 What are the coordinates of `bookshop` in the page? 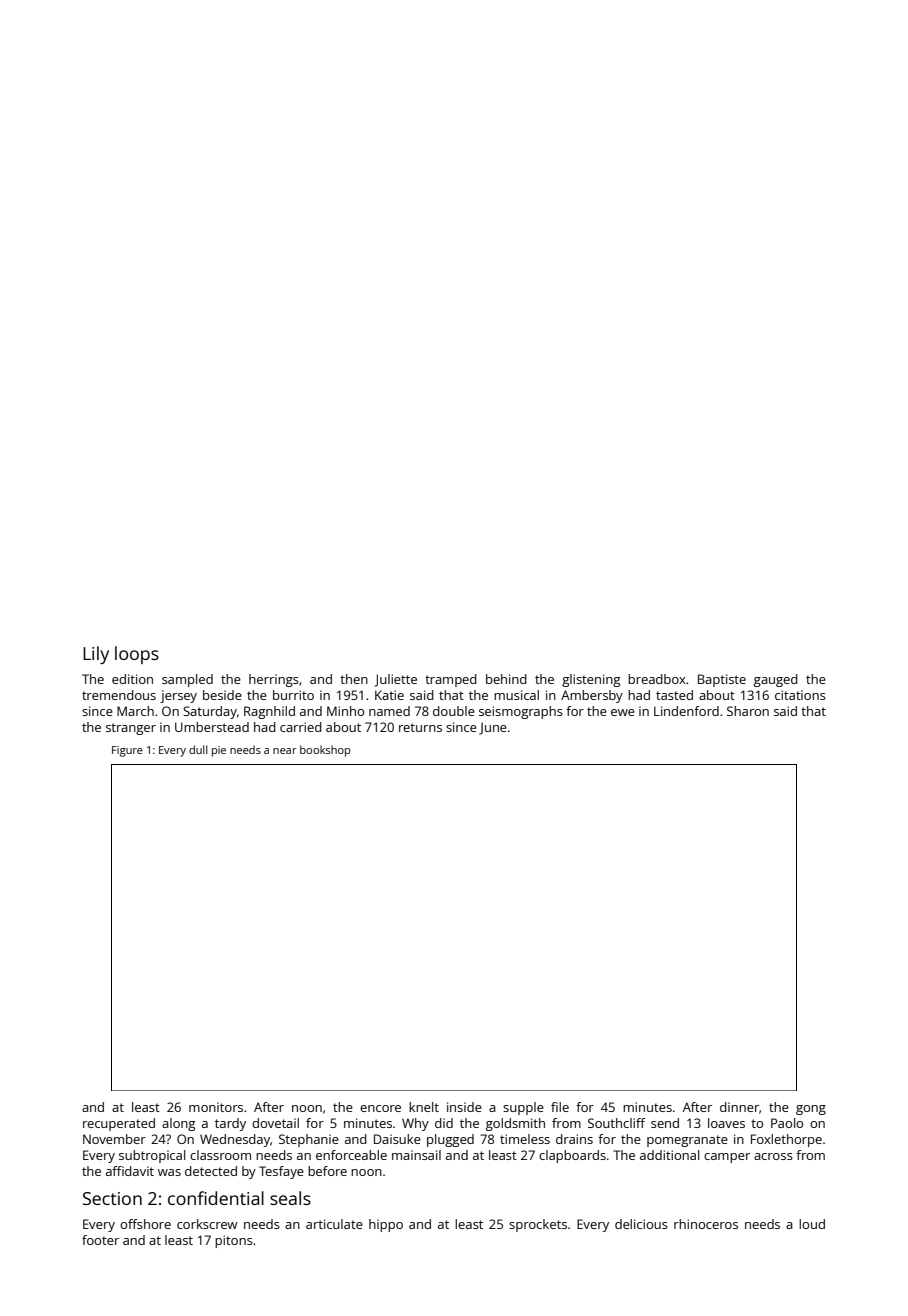 It's located at (325, 751).
